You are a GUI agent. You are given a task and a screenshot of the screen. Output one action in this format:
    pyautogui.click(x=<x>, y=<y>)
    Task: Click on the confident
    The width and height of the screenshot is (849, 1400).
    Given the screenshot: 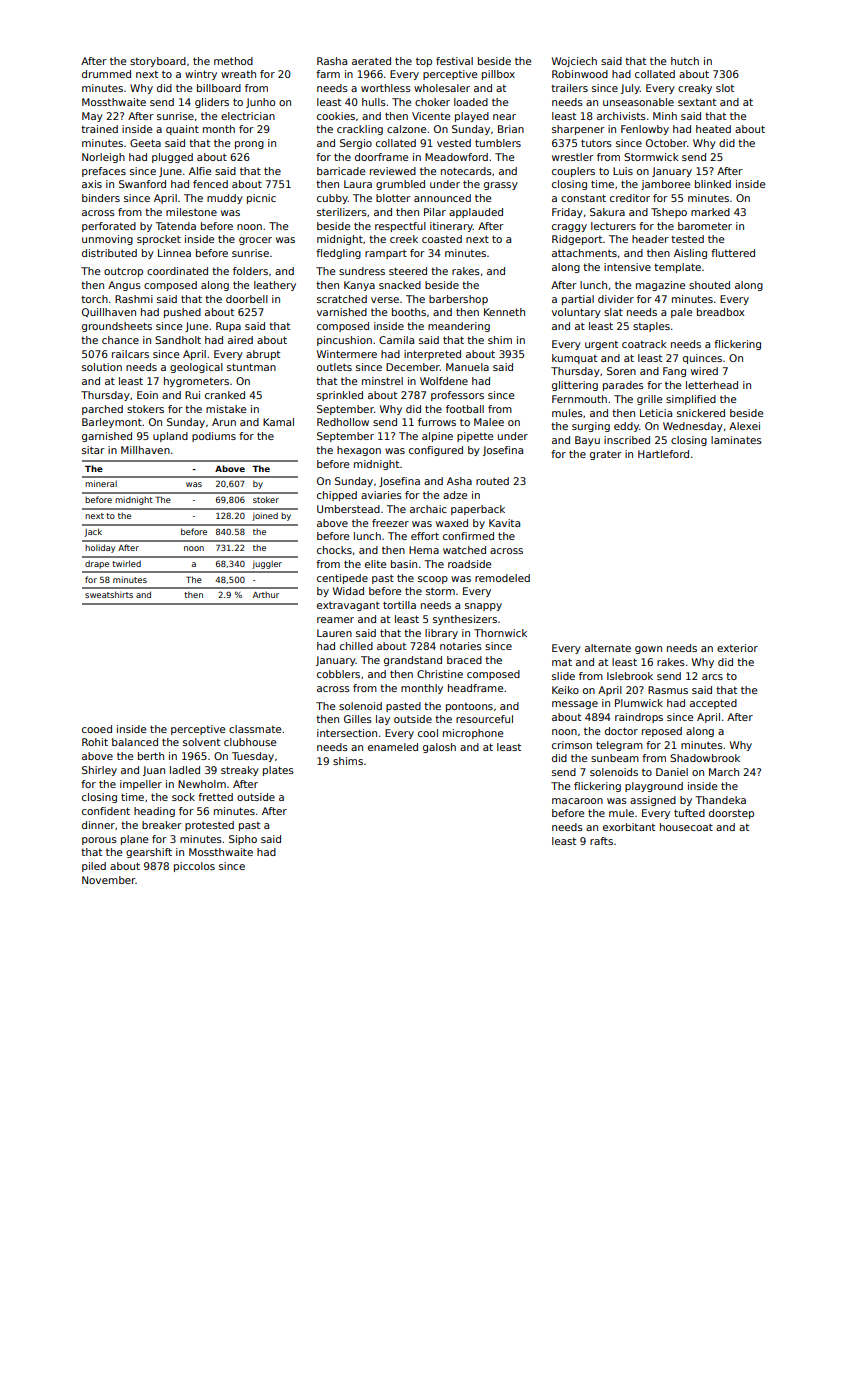 What is the action you would take?
    pyautogui.click(x=106, y=811)
